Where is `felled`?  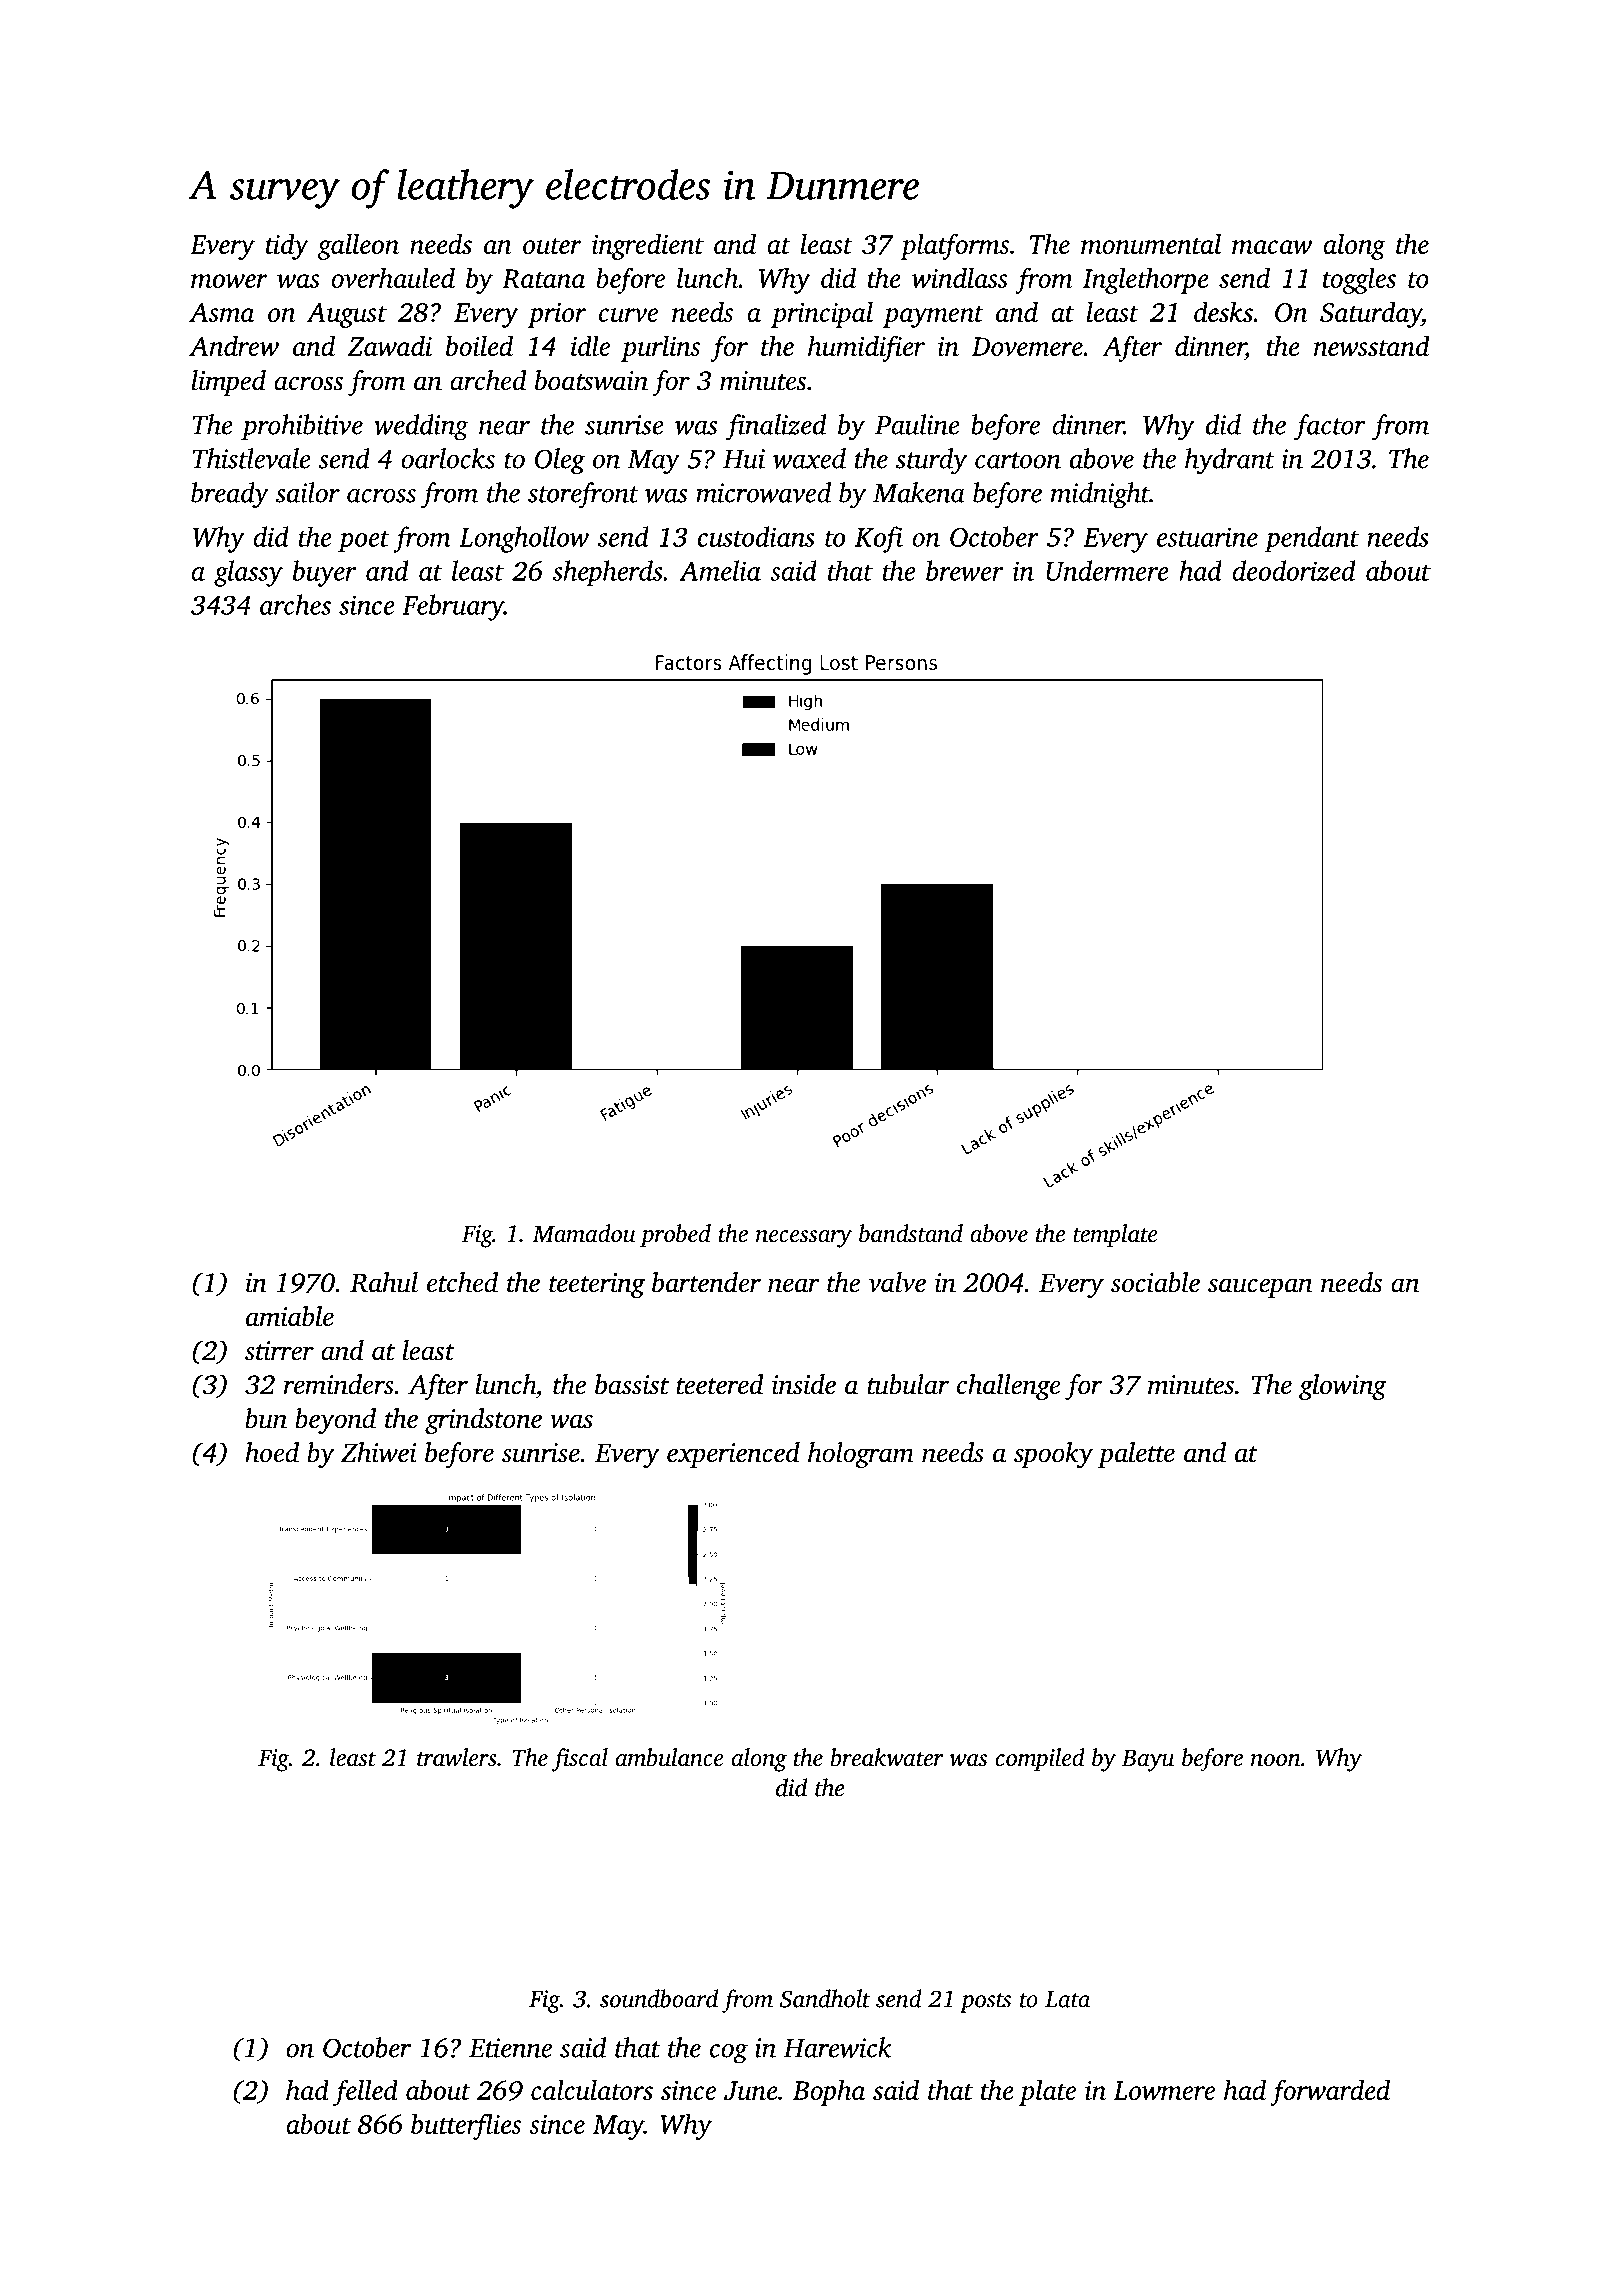
felled is located at coordinates (365, 2092).
